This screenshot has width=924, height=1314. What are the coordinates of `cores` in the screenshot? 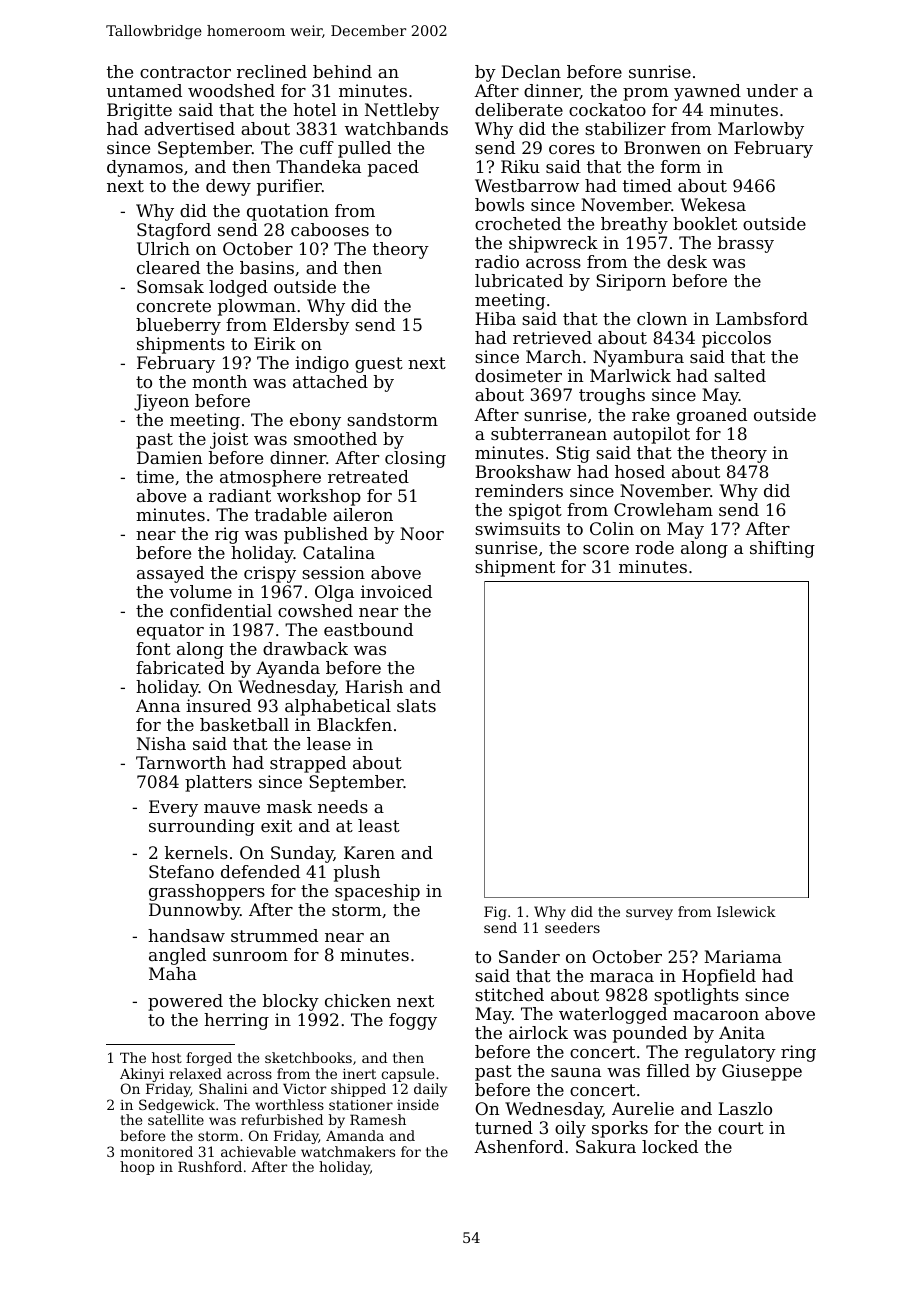 It's located at (572, 149).
